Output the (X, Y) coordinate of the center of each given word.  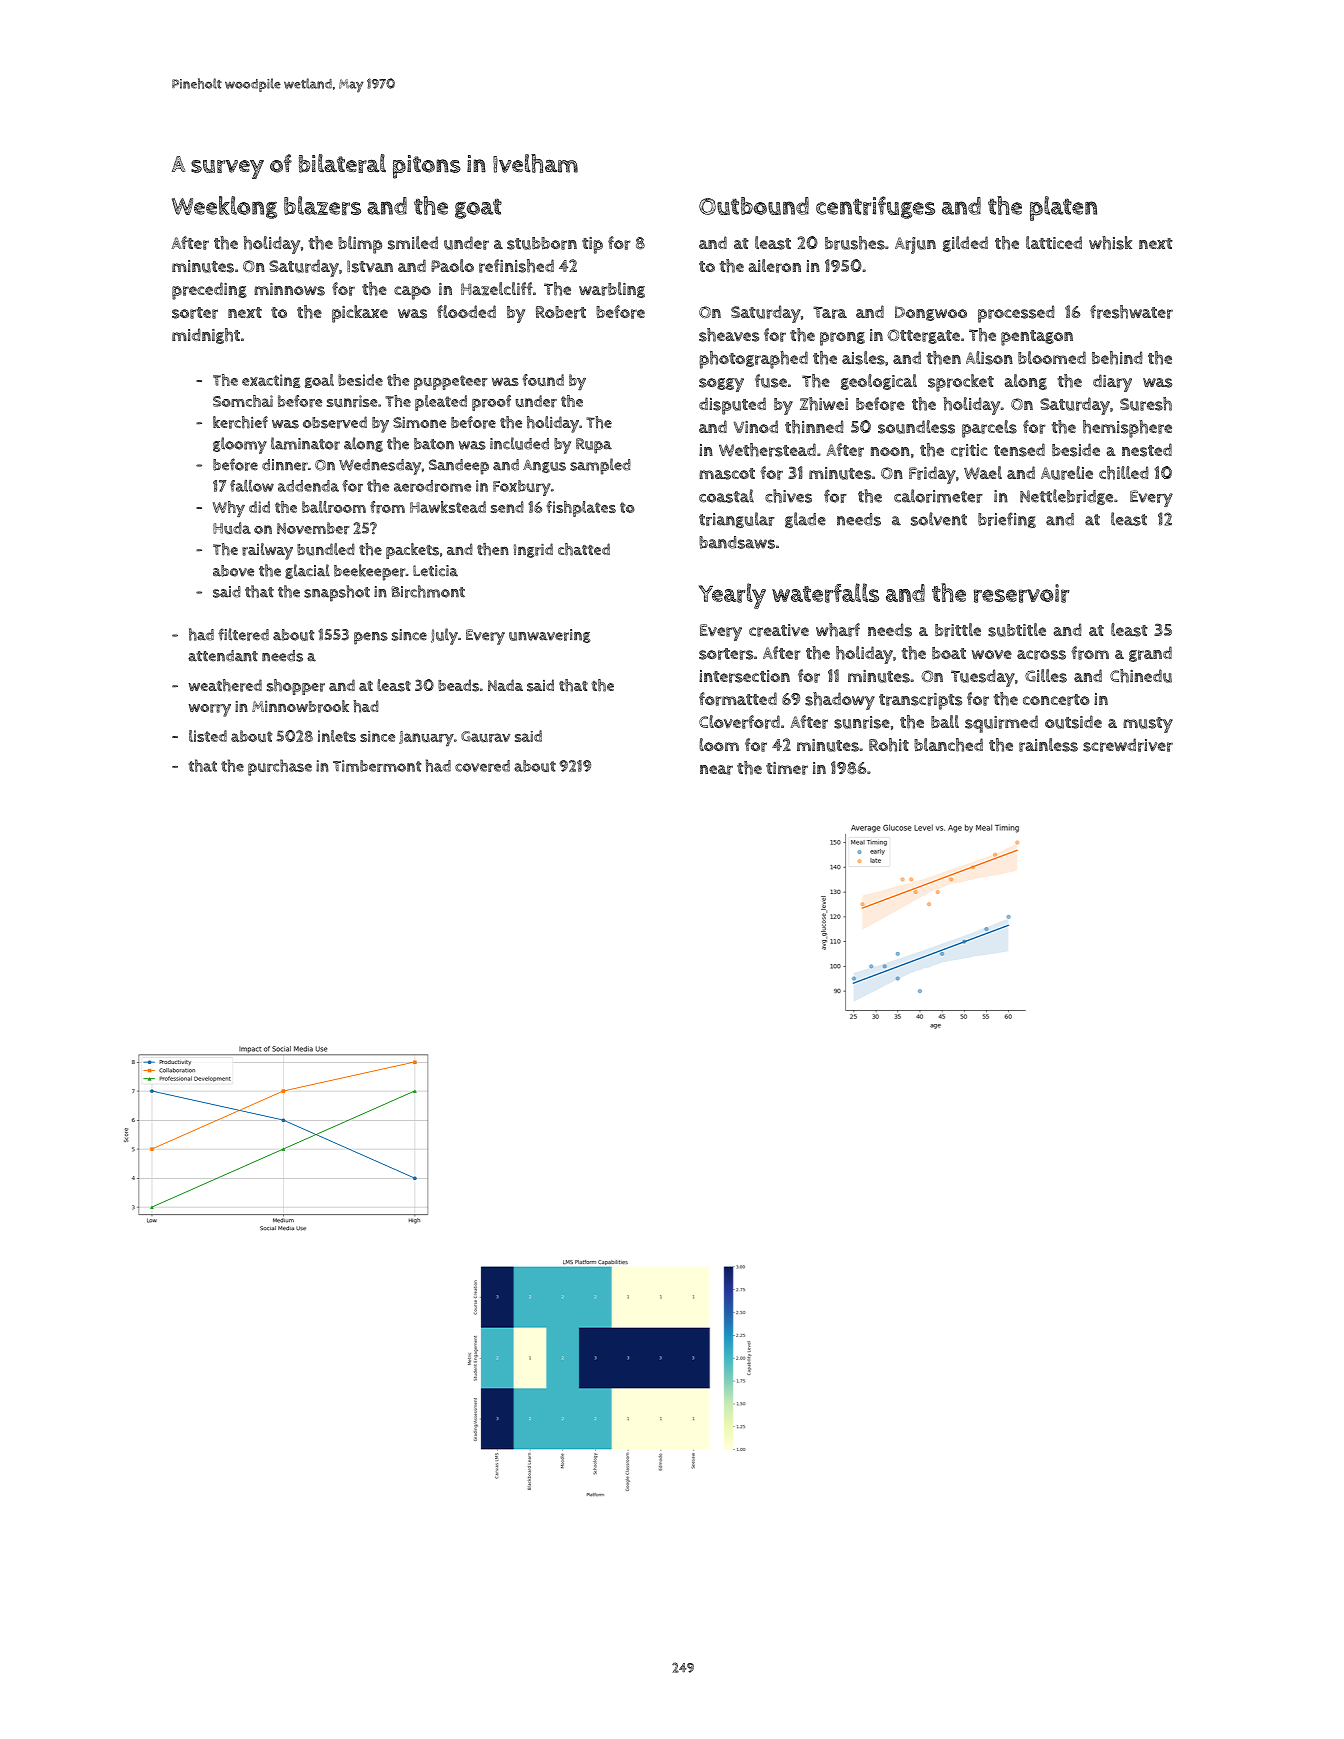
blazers (322, 205)
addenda (308, 486)
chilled (1124, 473)
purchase (280, 767)
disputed (732, 406)
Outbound (754, 206)
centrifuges (875, 207)
